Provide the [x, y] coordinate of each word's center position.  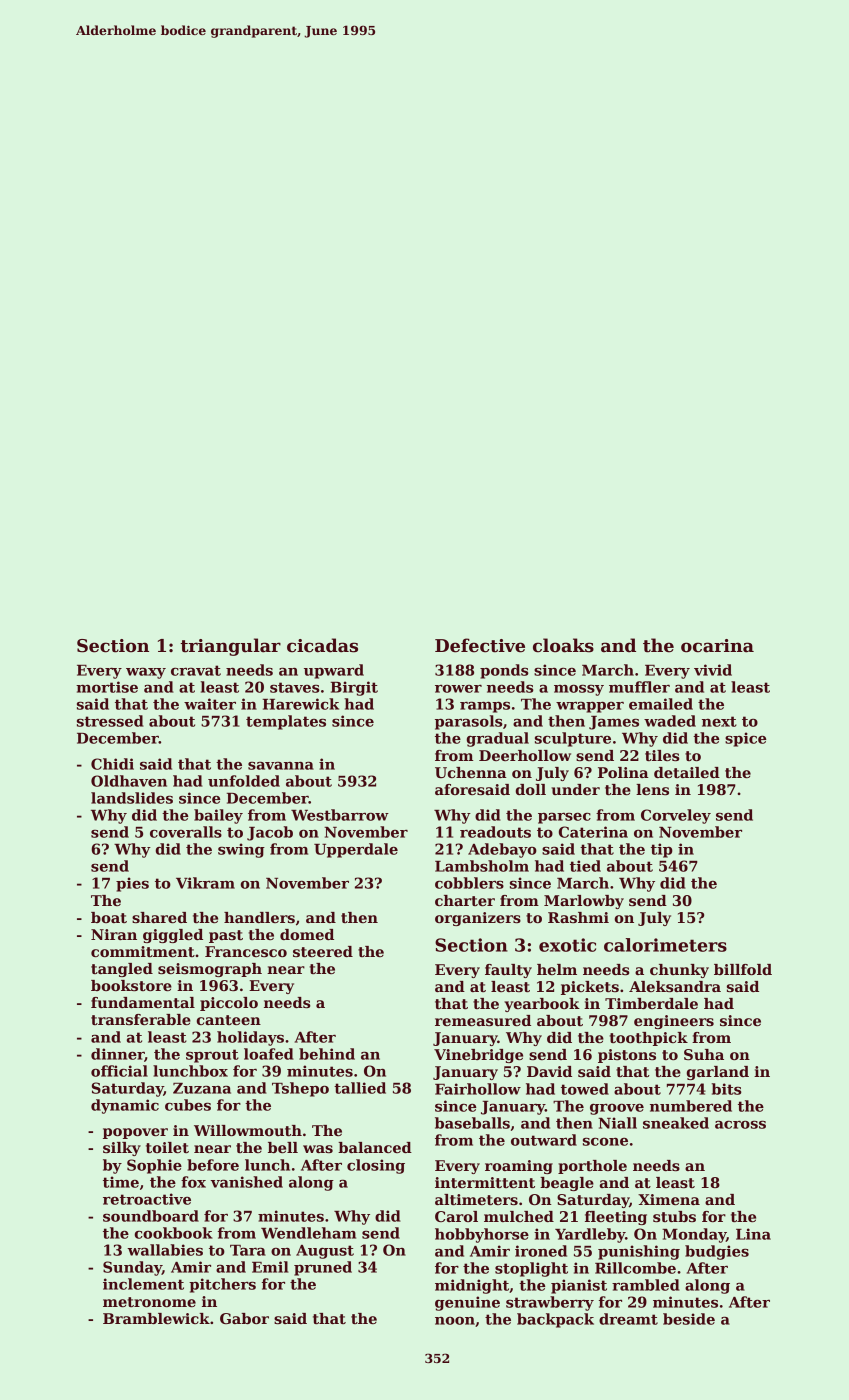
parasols [469, 722]
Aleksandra [675, 986]
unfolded [244, 781]
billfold [743, 969]
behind [327, 1054]
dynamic [125, 1106]
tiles [662, 755]
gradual [498, 739]
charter [465, 900]
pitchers [222, 1285]
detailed [687, 772]
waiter [210, 704]
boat [109, 917]
